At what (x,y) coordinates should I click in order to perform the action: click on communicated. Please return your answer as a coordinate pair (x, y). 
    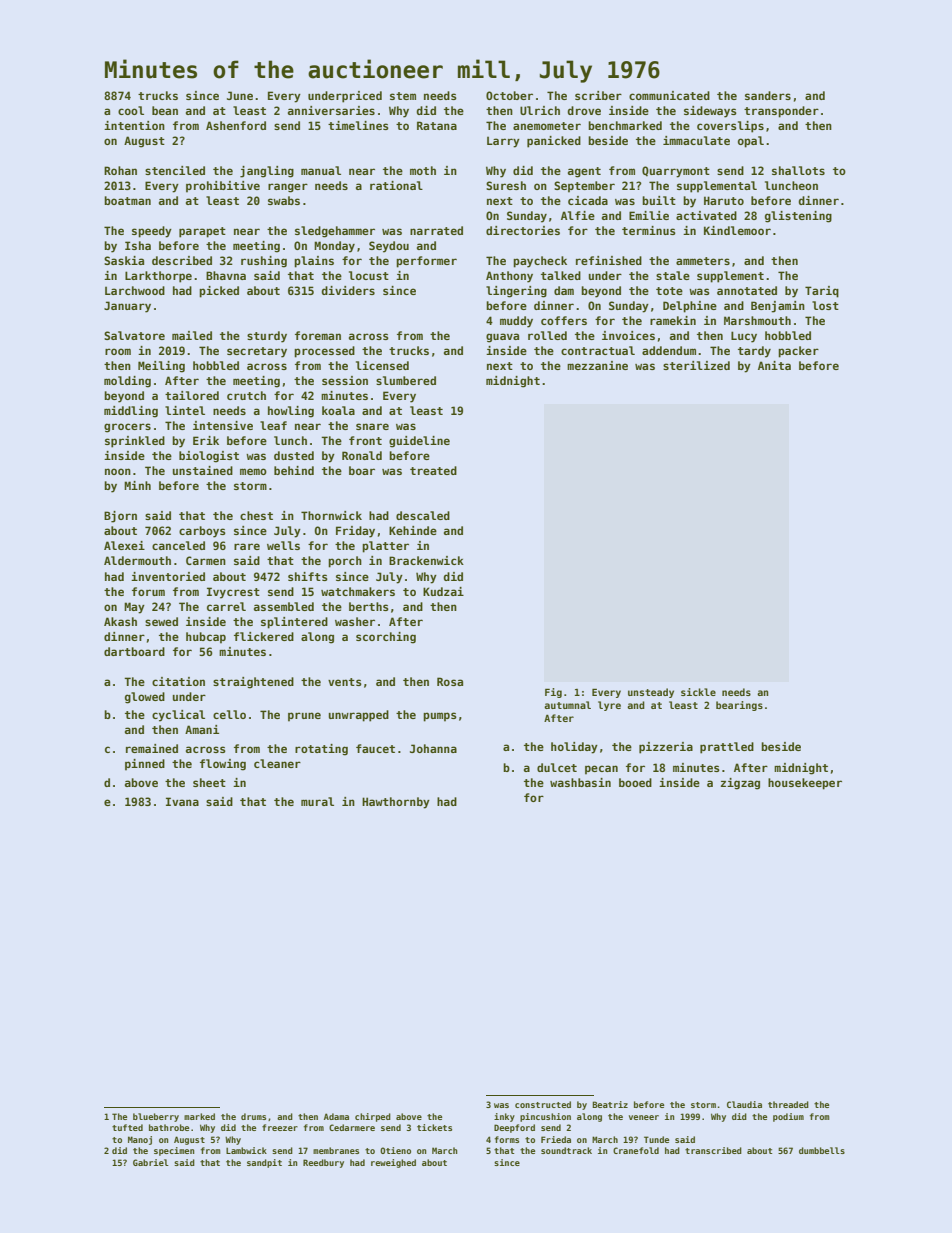
    Looking at the image, I should click on (669, 95).
